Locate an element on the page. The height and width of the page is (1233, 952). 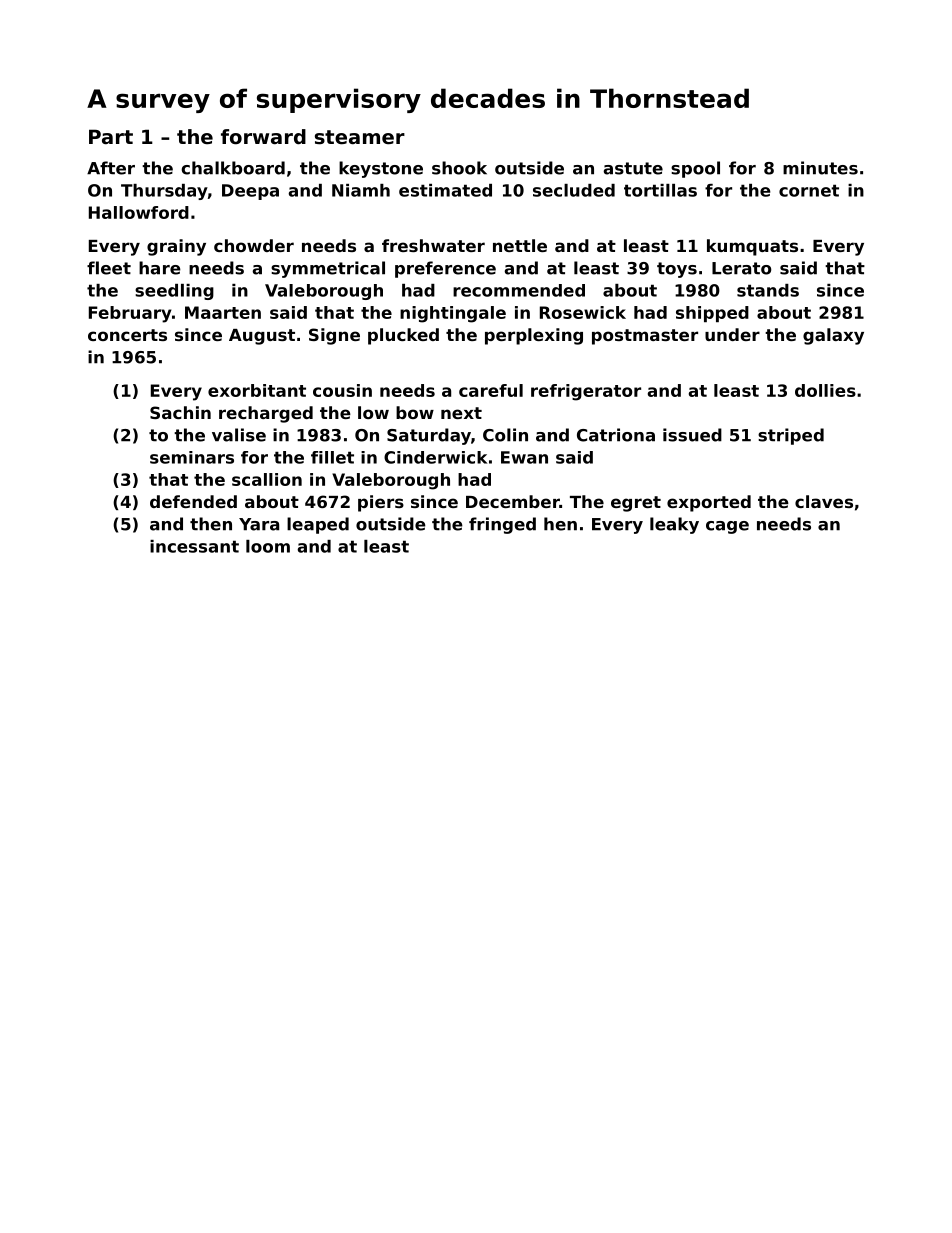
striped is located at coordinates (791, 436).
